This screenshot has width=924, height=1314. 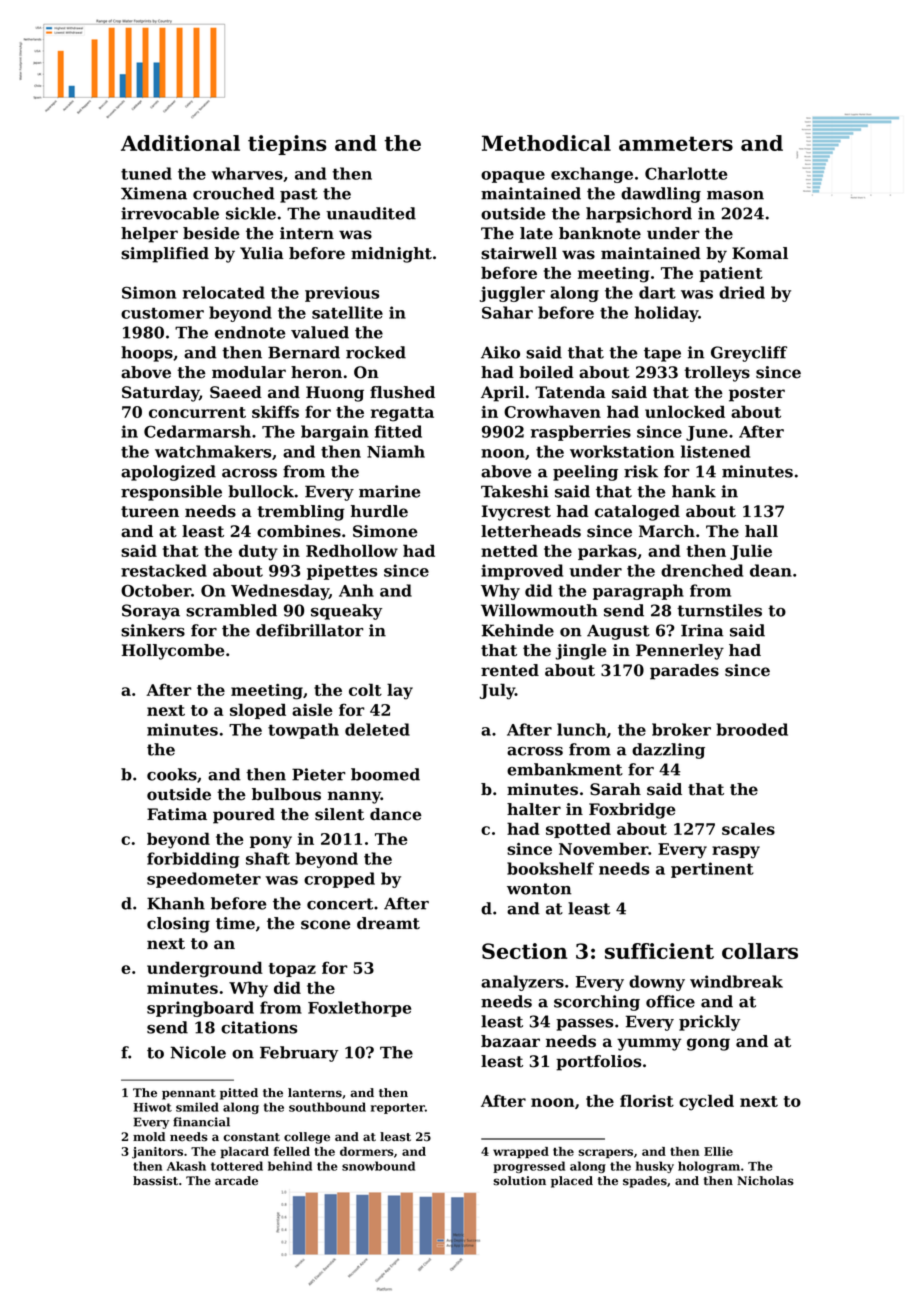 What do you see at coordinates (236, 1181) in the screenshot?
I see `arcade` at bounding box center [236, 1181].
